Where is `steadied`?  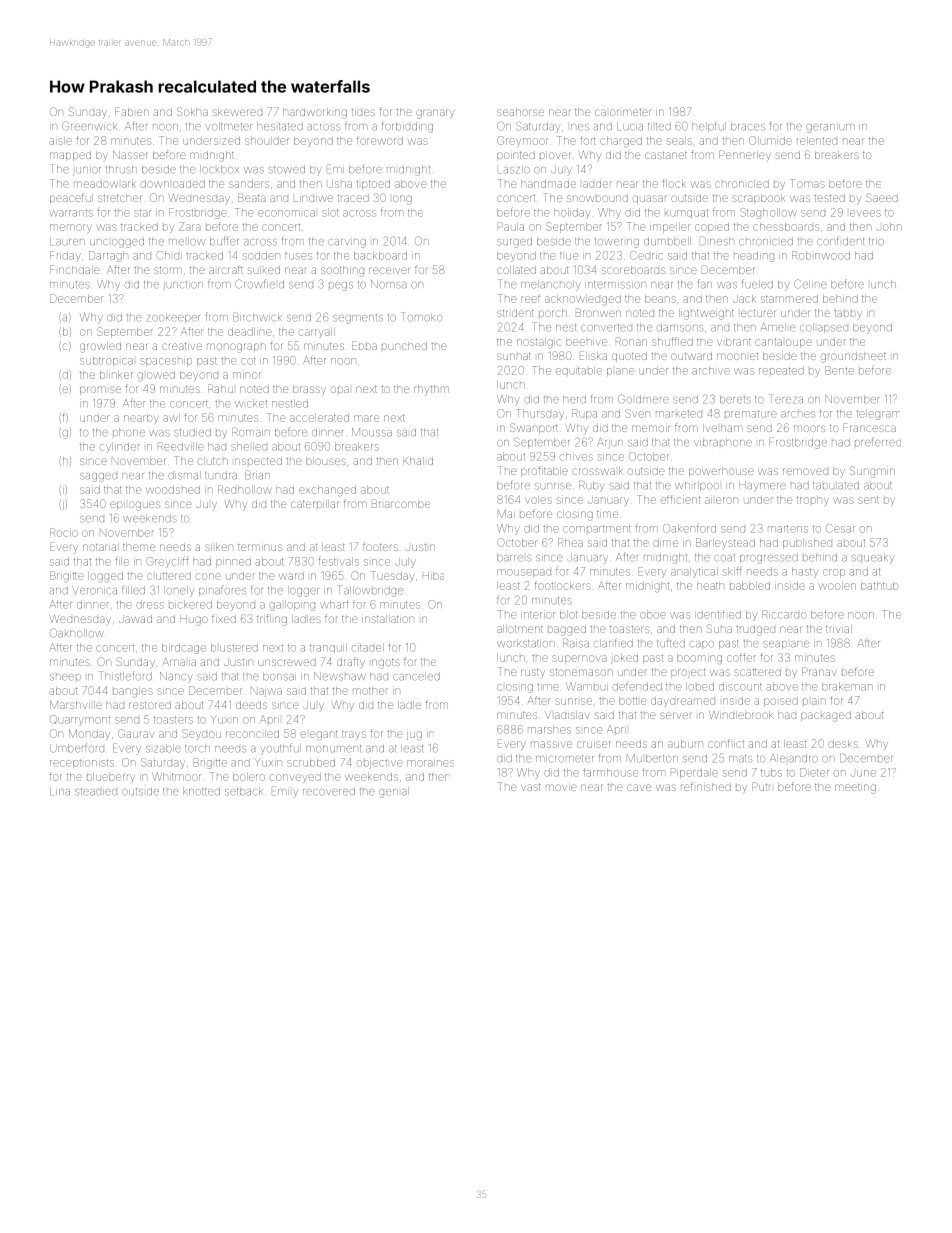 steadied is located at coordinates (96, 792).
